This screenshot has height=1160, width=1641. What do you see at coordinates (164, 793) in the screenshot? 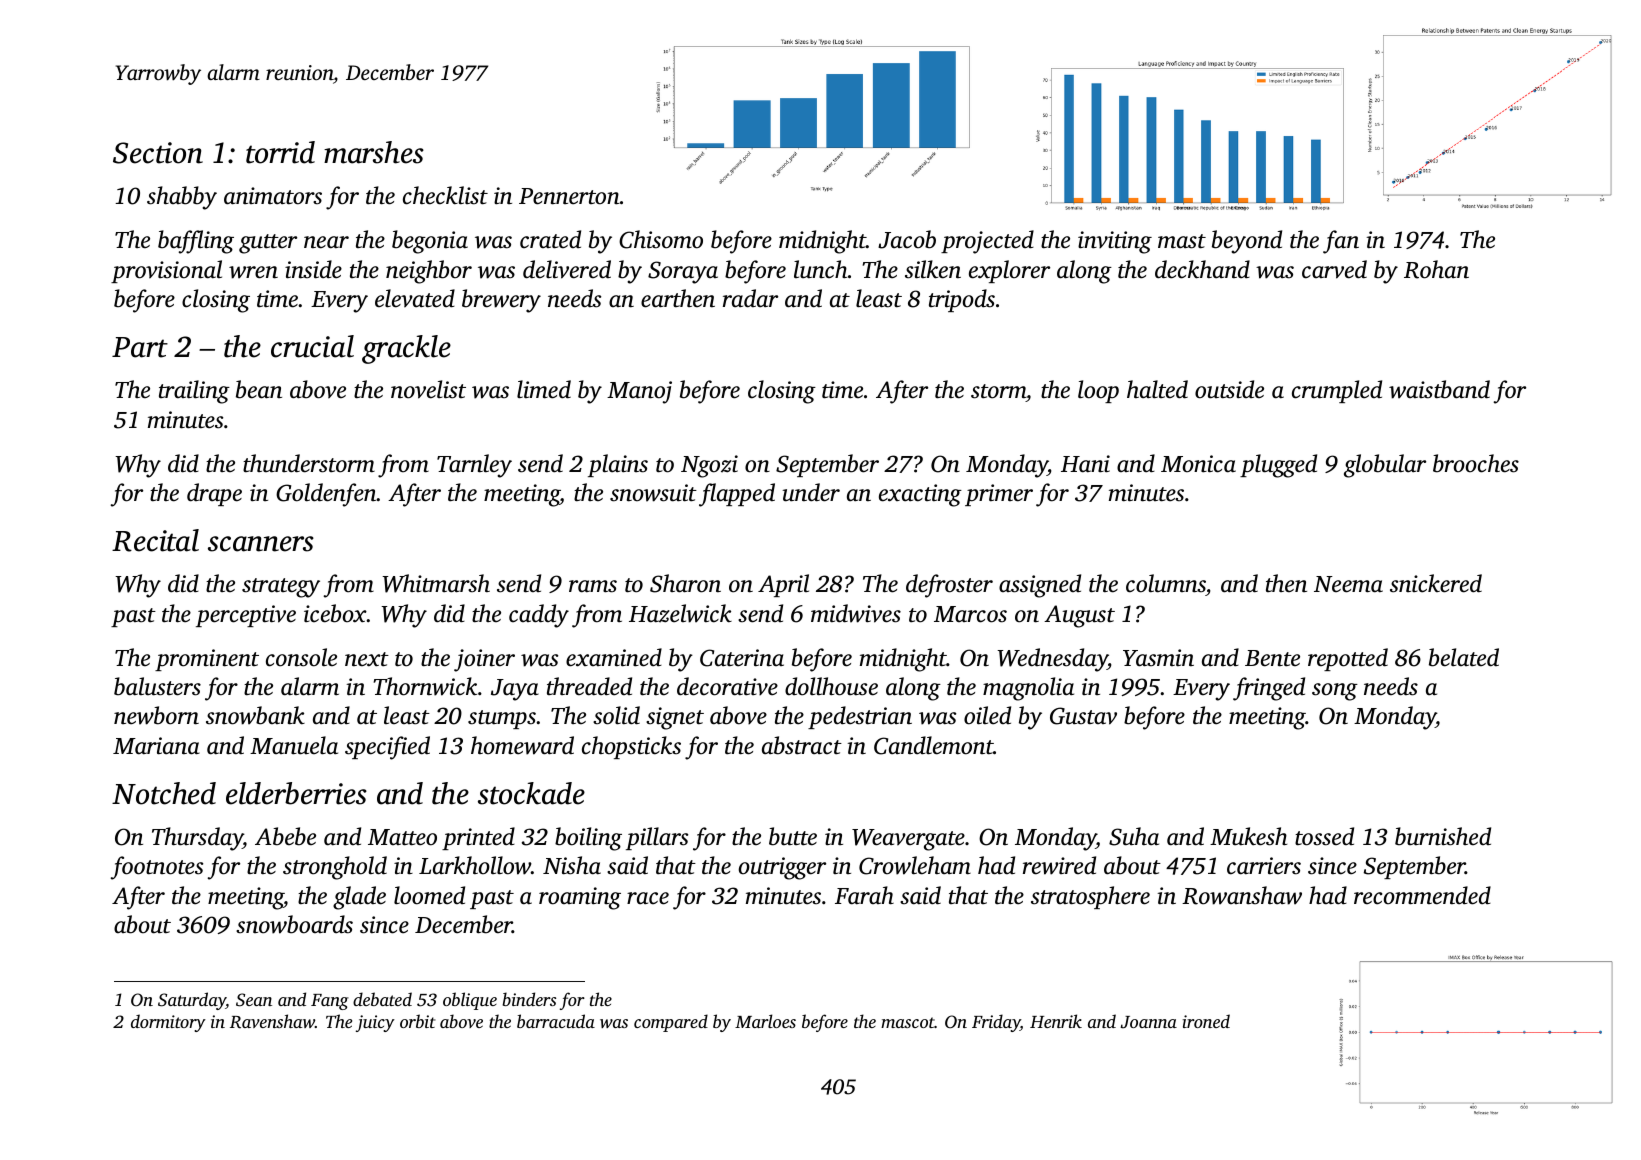
I see `Notched` at bounding box center [164, 793].
